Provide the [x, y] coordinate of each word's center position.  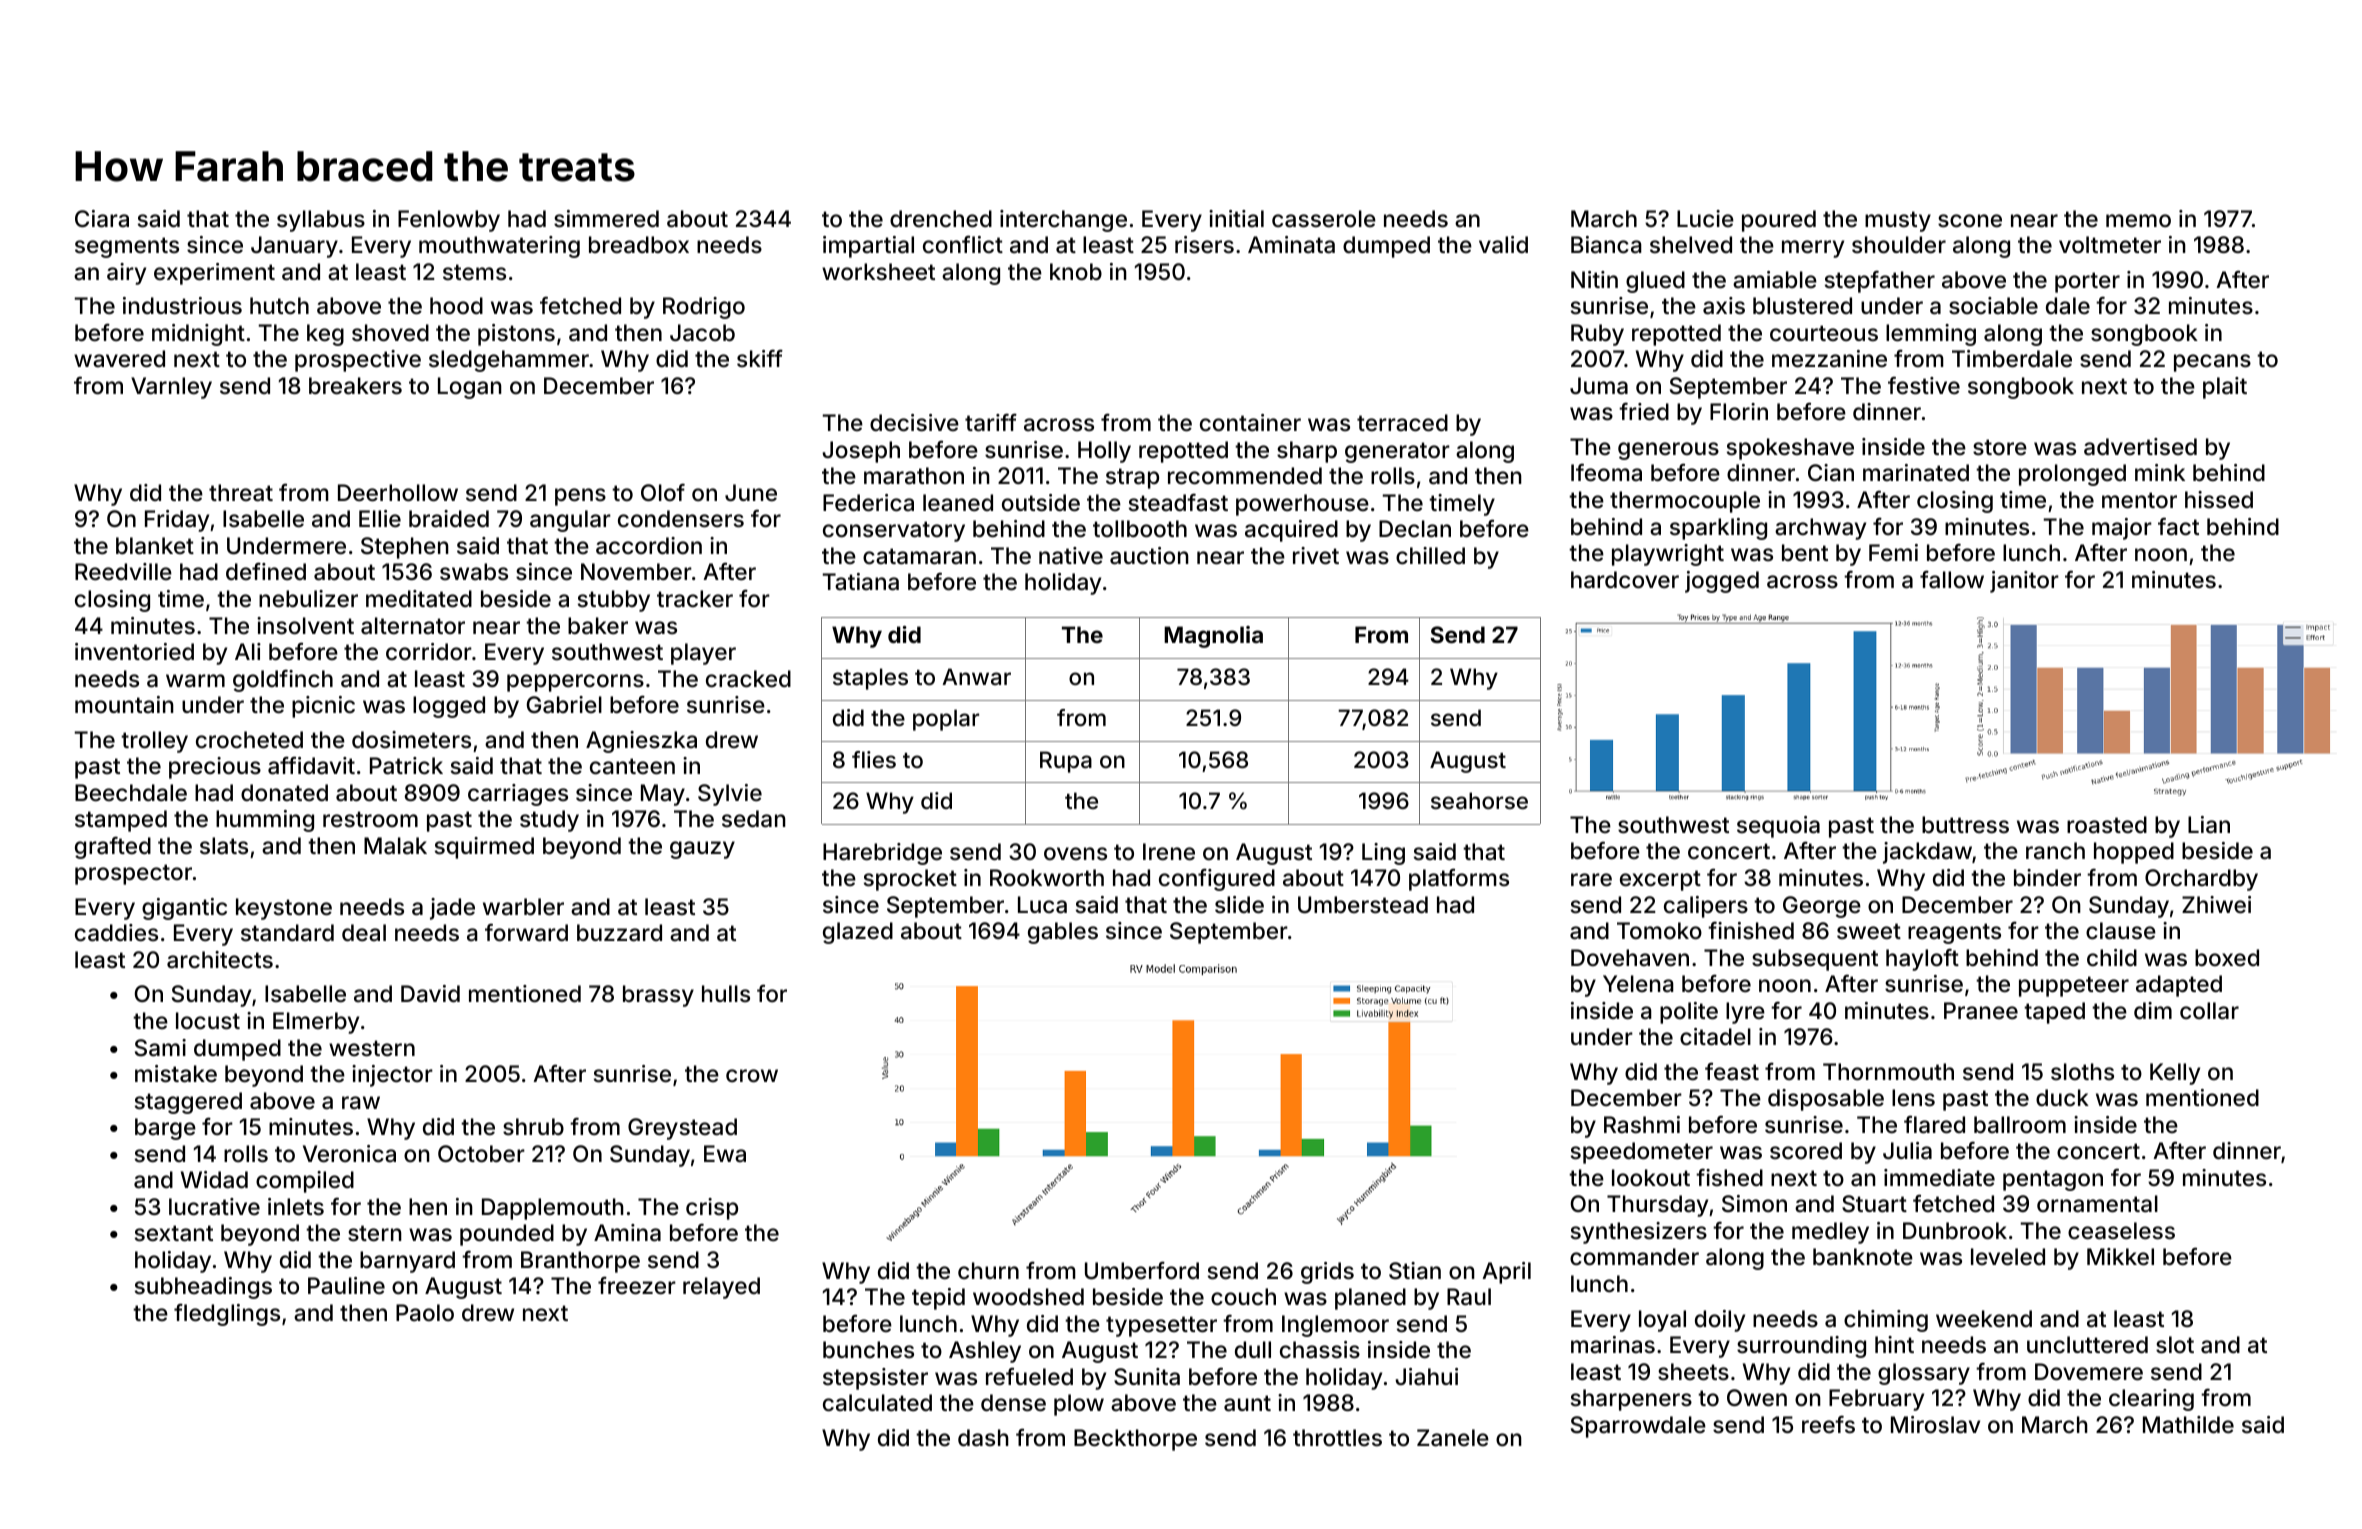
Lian [2209, 825]
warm [195, 681]
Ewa [725, 1154]
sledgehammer [509, 361]
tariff [991, 422]
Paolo [425, 1313]
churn [988, 1270]
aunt [1247, 1403]
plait [2225, 388]
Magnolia [1213, 637]
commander [1634, 1257]
